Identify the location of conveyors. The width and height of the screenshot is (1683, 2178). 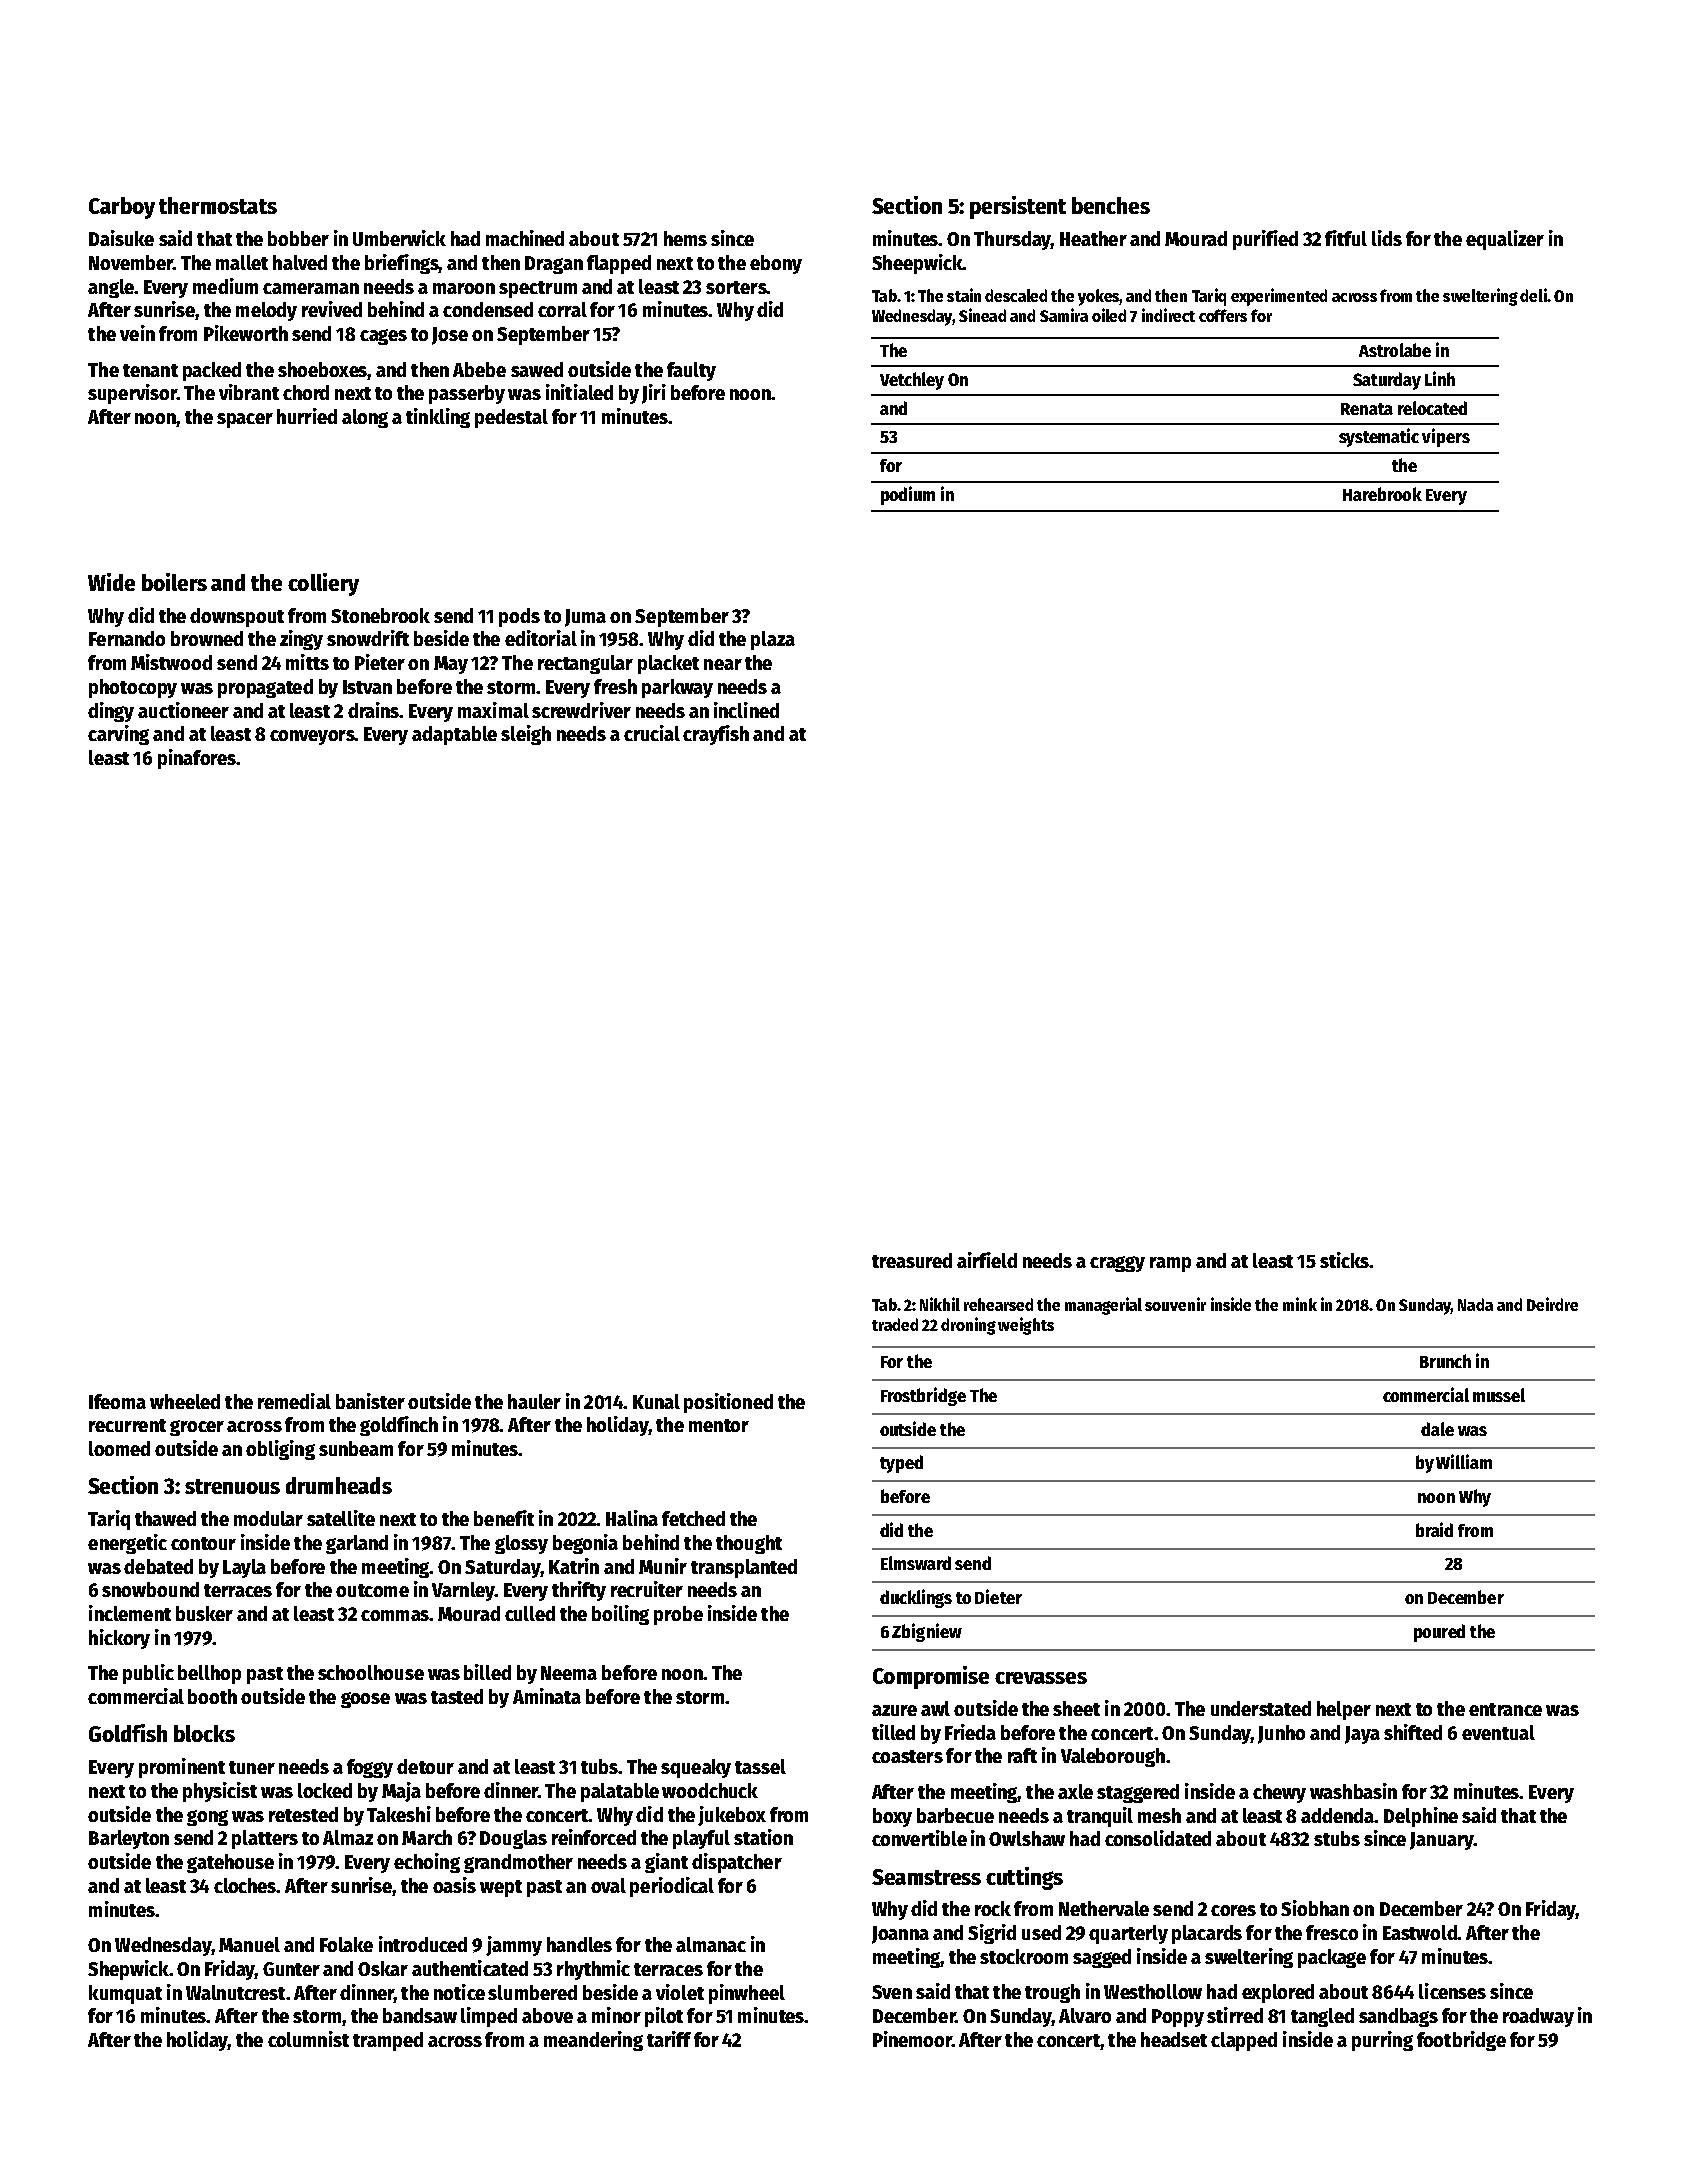
(312, 737).
